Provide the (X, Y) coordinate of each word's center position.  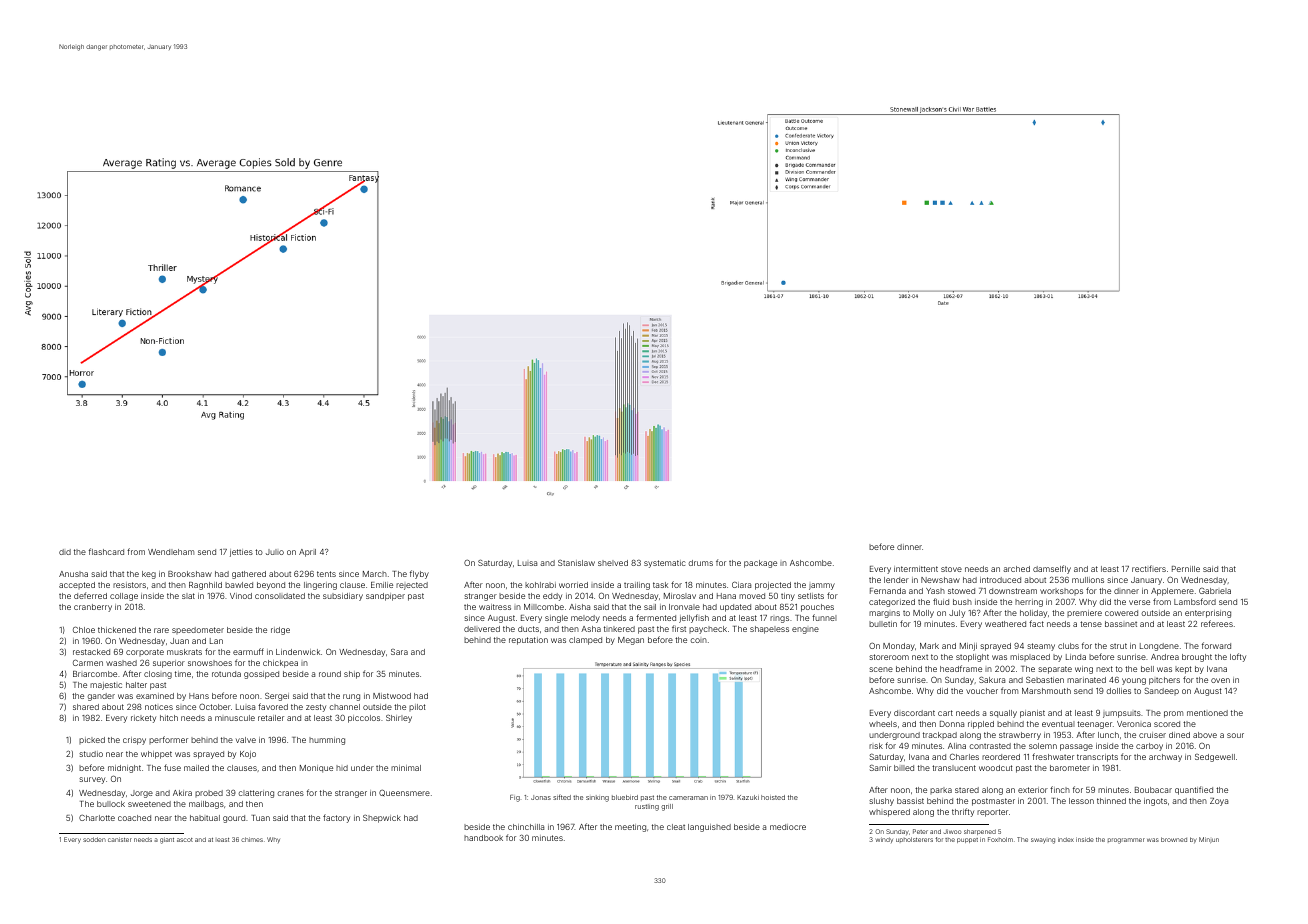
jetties (241, 553)
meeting (630, 828)
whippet (156, 755)
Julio (275, 552)
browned (1174, 839)
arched (1016, 569)
